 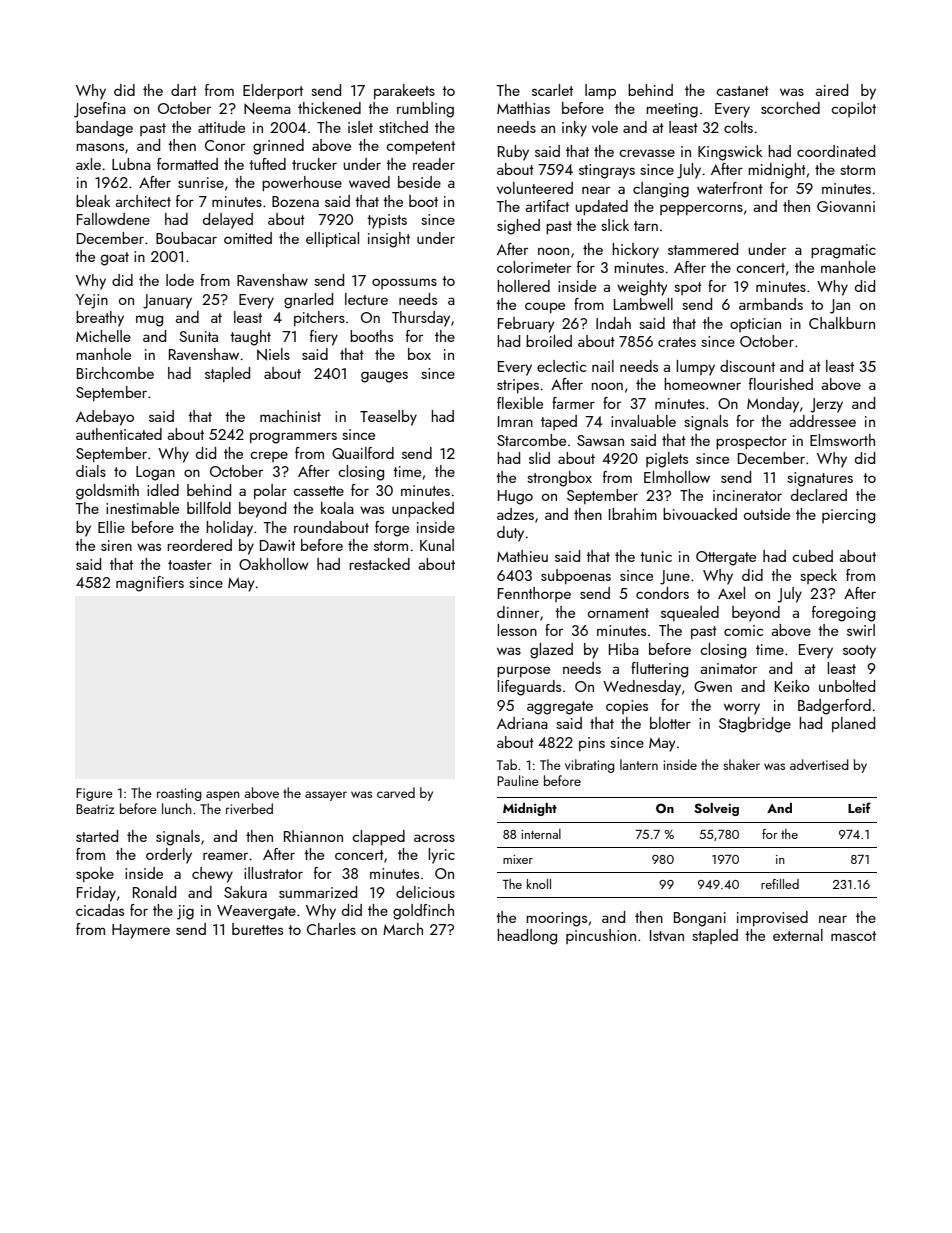 I want to click on Beatriz, so click(x=95, y=809).
